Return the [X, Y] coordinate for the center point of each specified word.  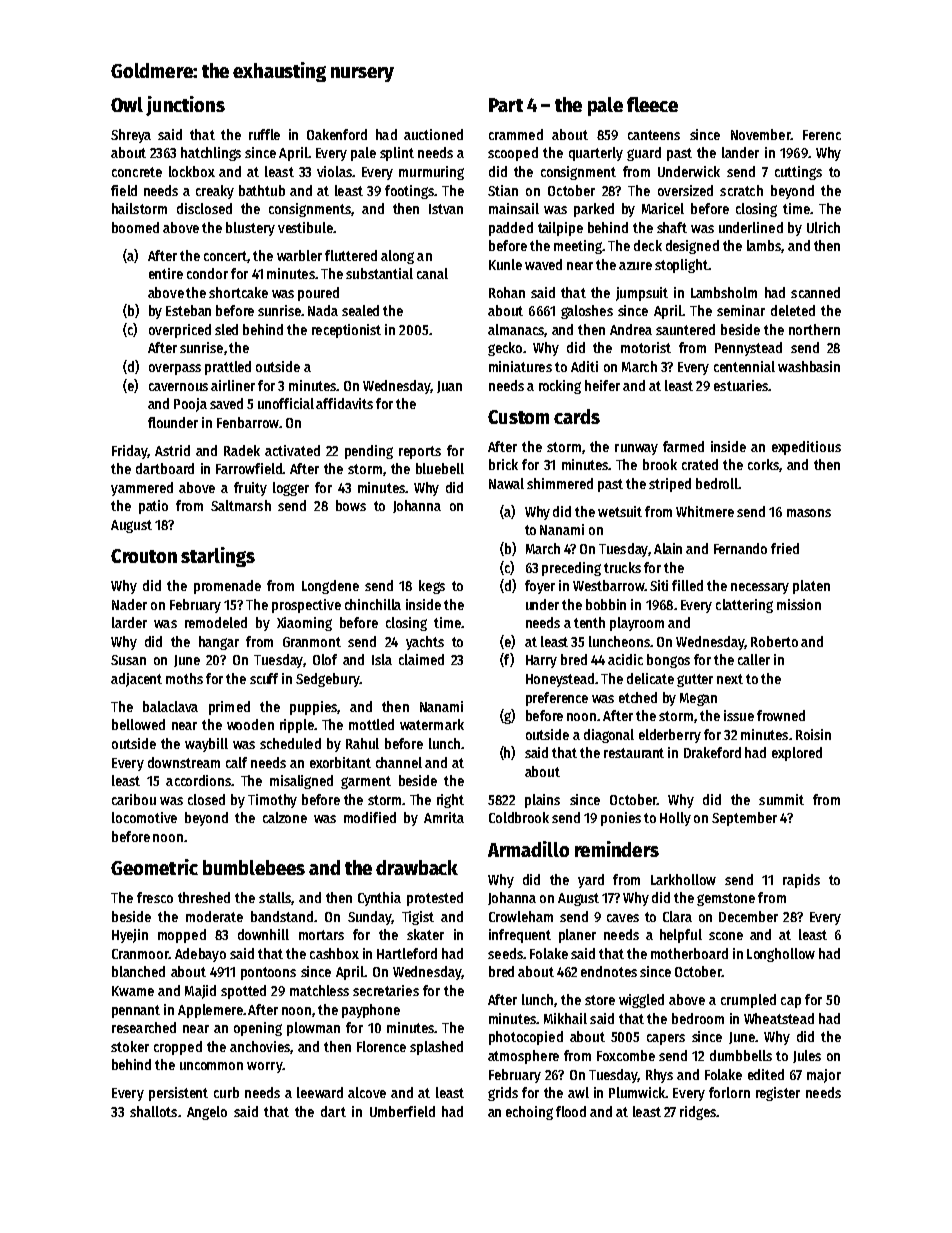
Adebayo [200, 955]
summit [781, 799]
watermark [432, 724]
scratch [741, 190]
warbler [299, 255]
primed [229, 708]
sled [226, 329]
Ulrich [823, 227]
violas [334, 171]
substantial [379, 273]
